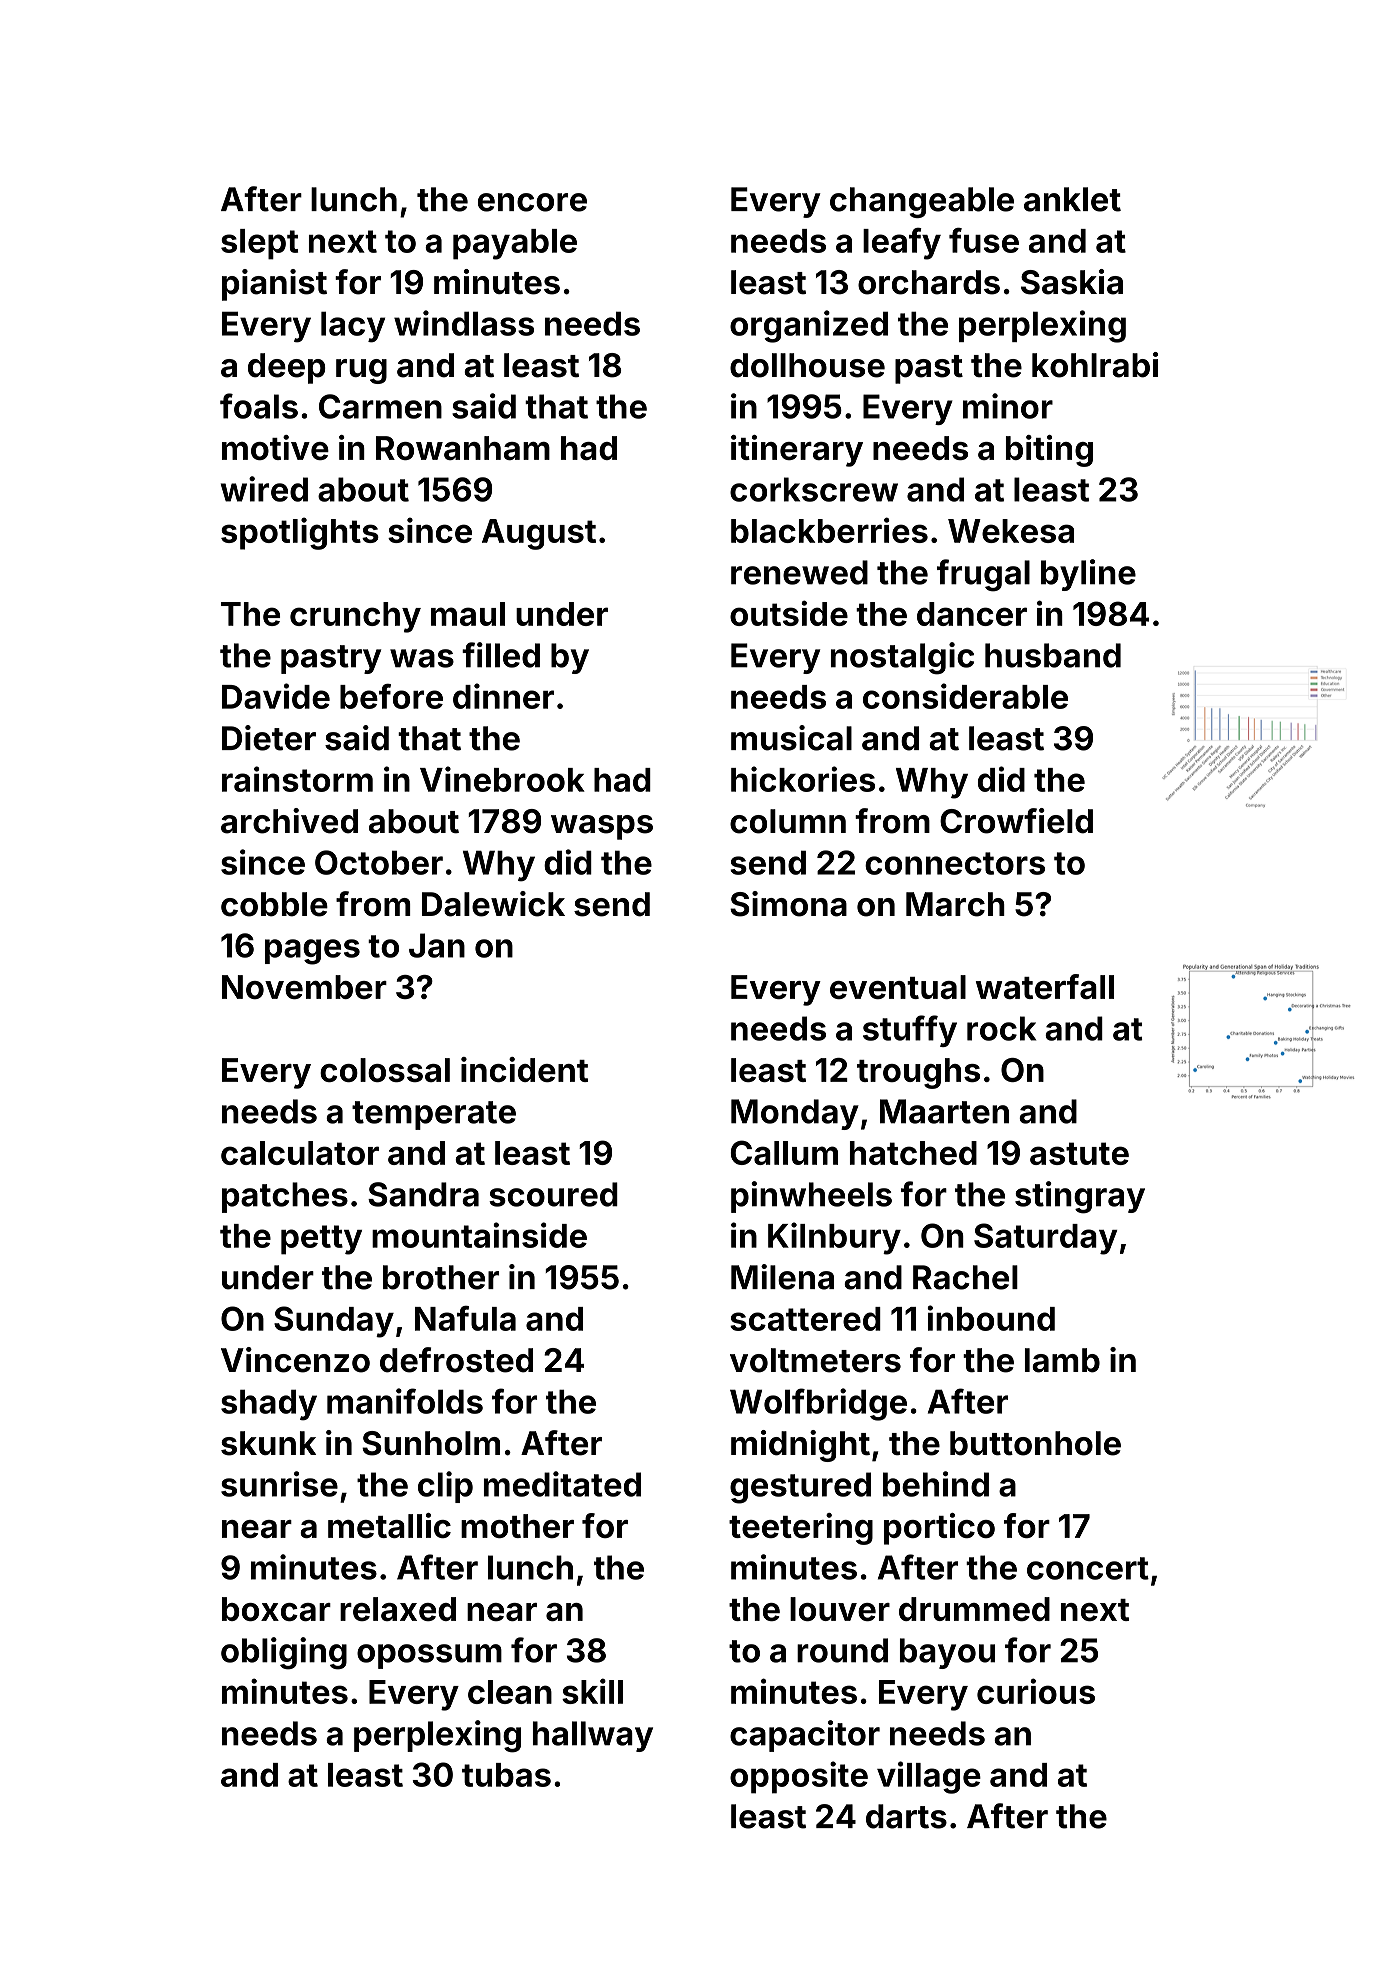 This screenshot has height=1969, width=1386. What do you see at coordinates (502, 779) in the screenshot?
I see `Vinebrook` at bounding box center [502, 779].
